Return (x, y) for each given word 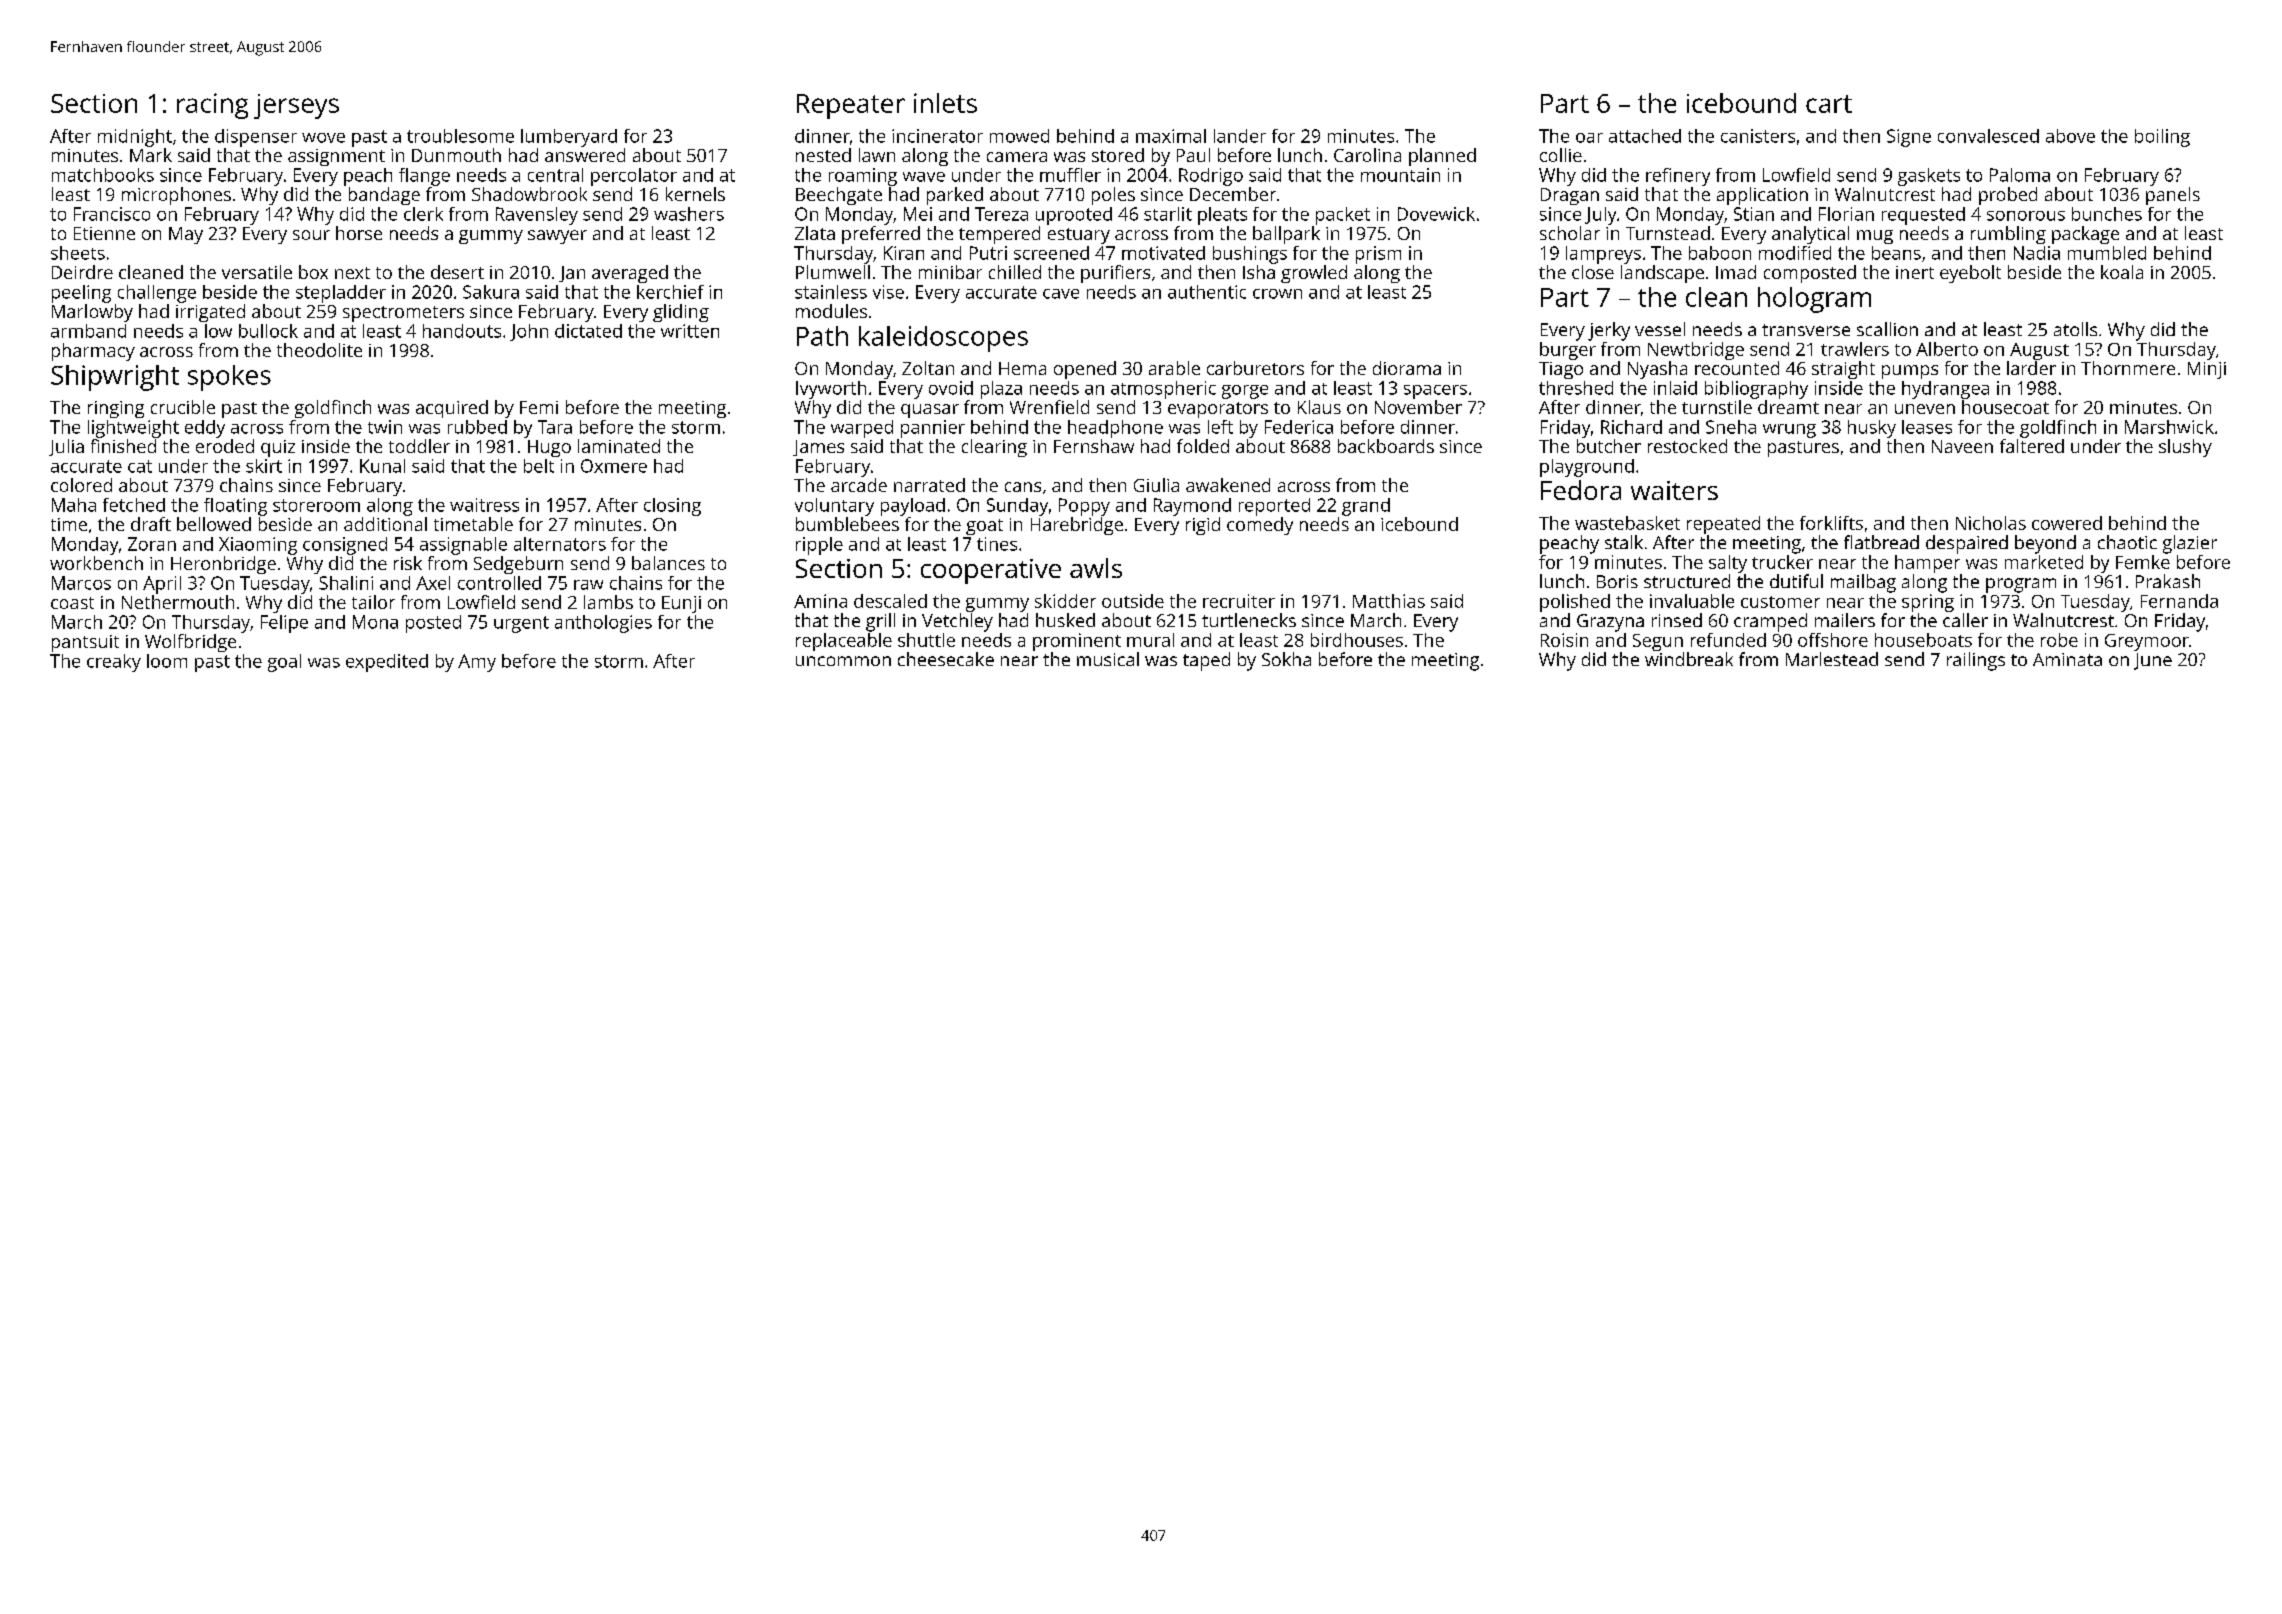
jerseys (296, 106)
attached (1645, 136)
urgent (521, 624)
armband (88, 331)
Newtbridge (1696, 351)
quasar (930, 411)
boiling (2162, 138)
